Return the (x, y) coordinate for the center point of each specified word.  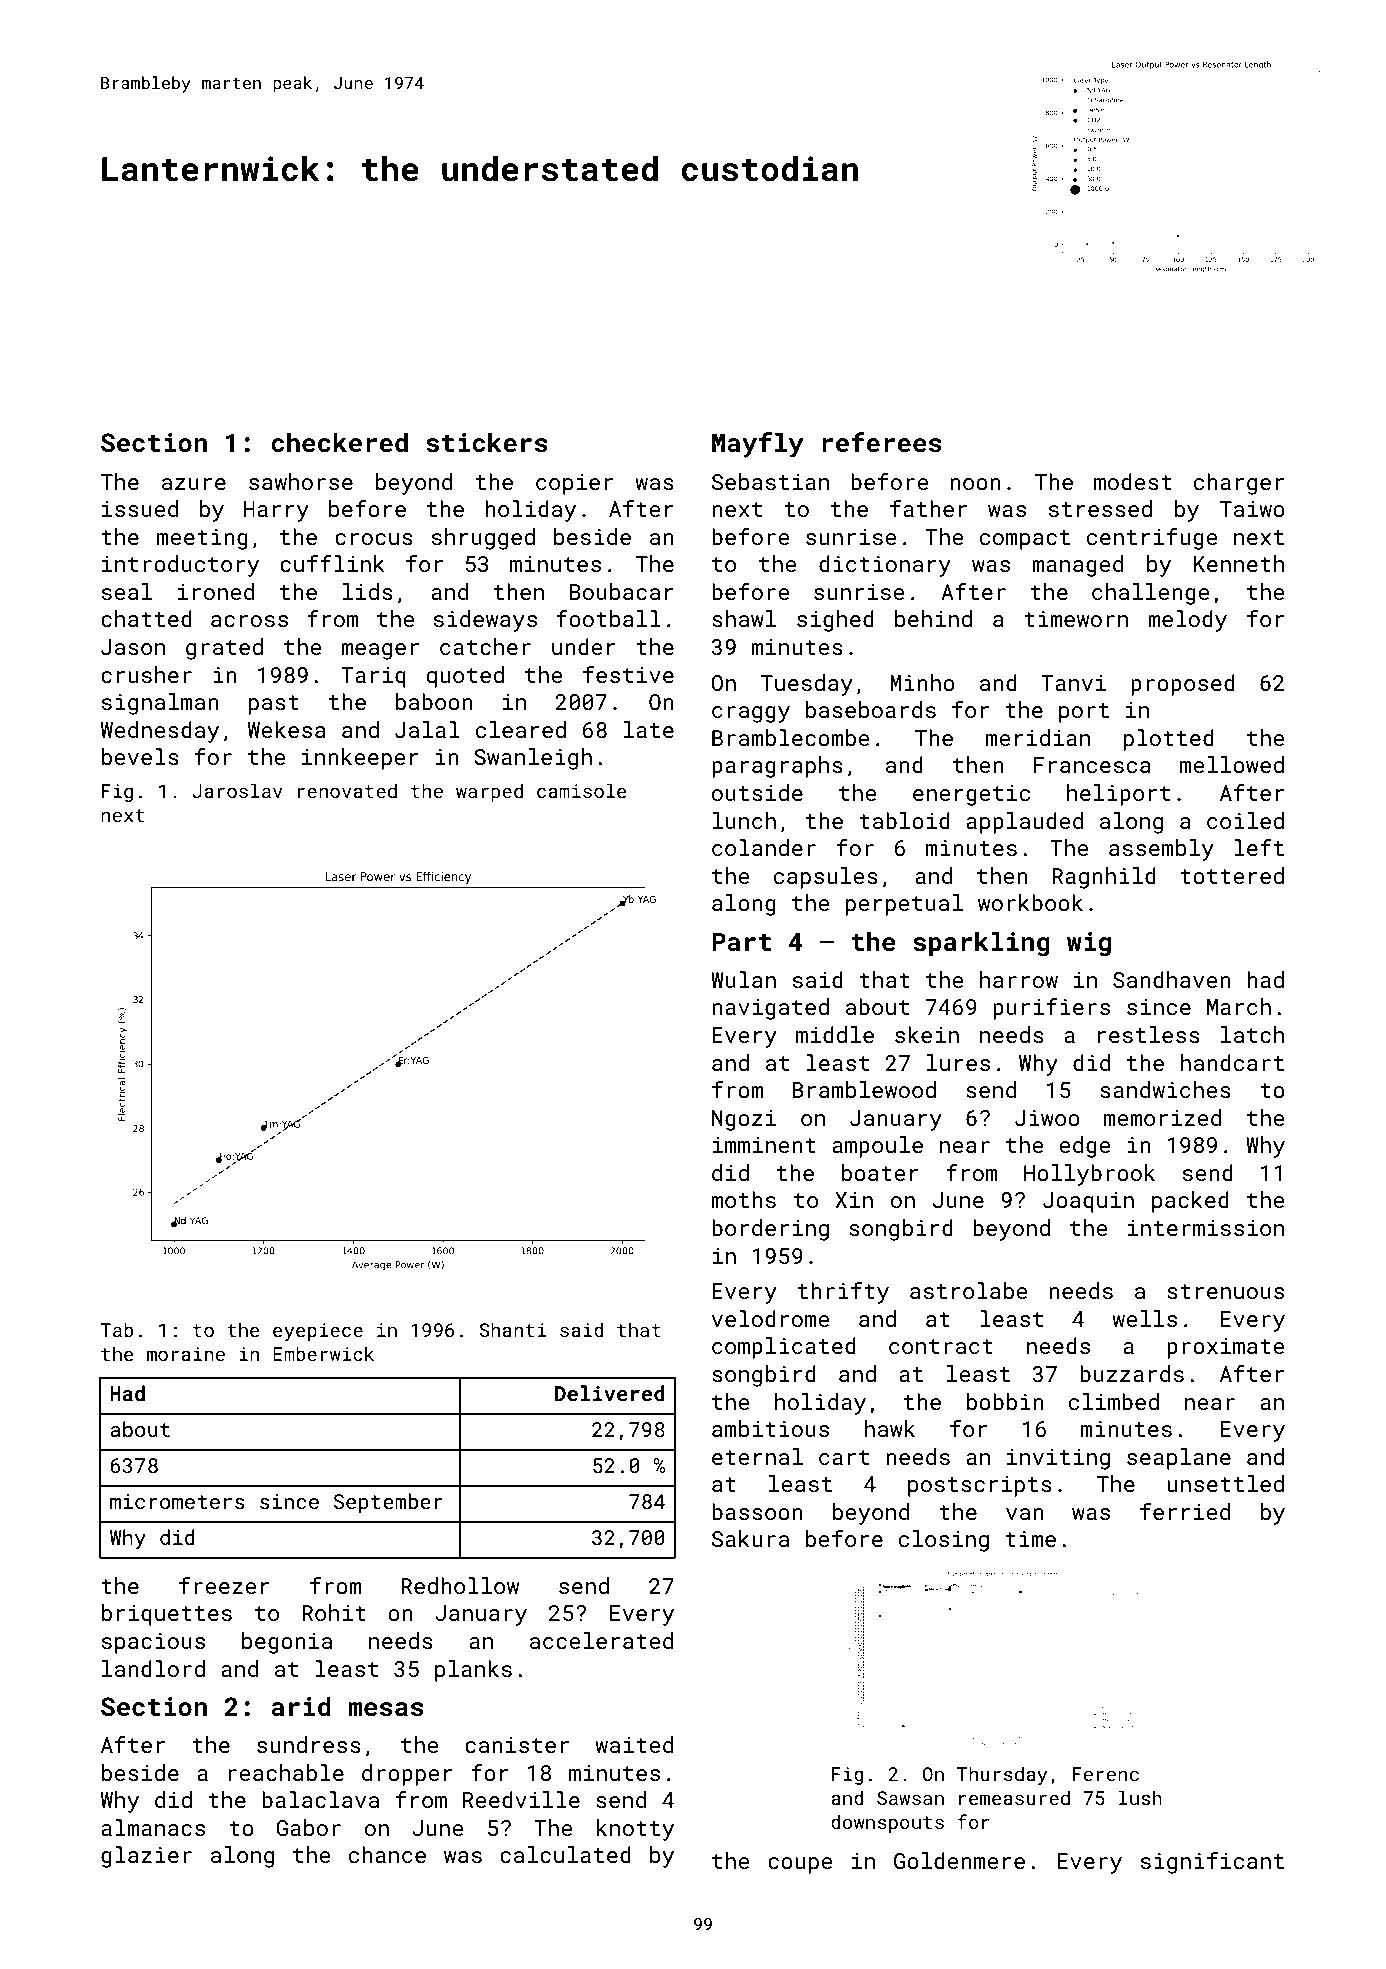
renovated (347, 790)
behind (933, 618)
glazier (146, 1857)
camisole (582, 790)
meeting (202, 539)
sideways (485, 621)
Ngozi (744, 1120)
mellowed (1232, 764)
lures (958, 1062)
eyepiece (318, 1332)
